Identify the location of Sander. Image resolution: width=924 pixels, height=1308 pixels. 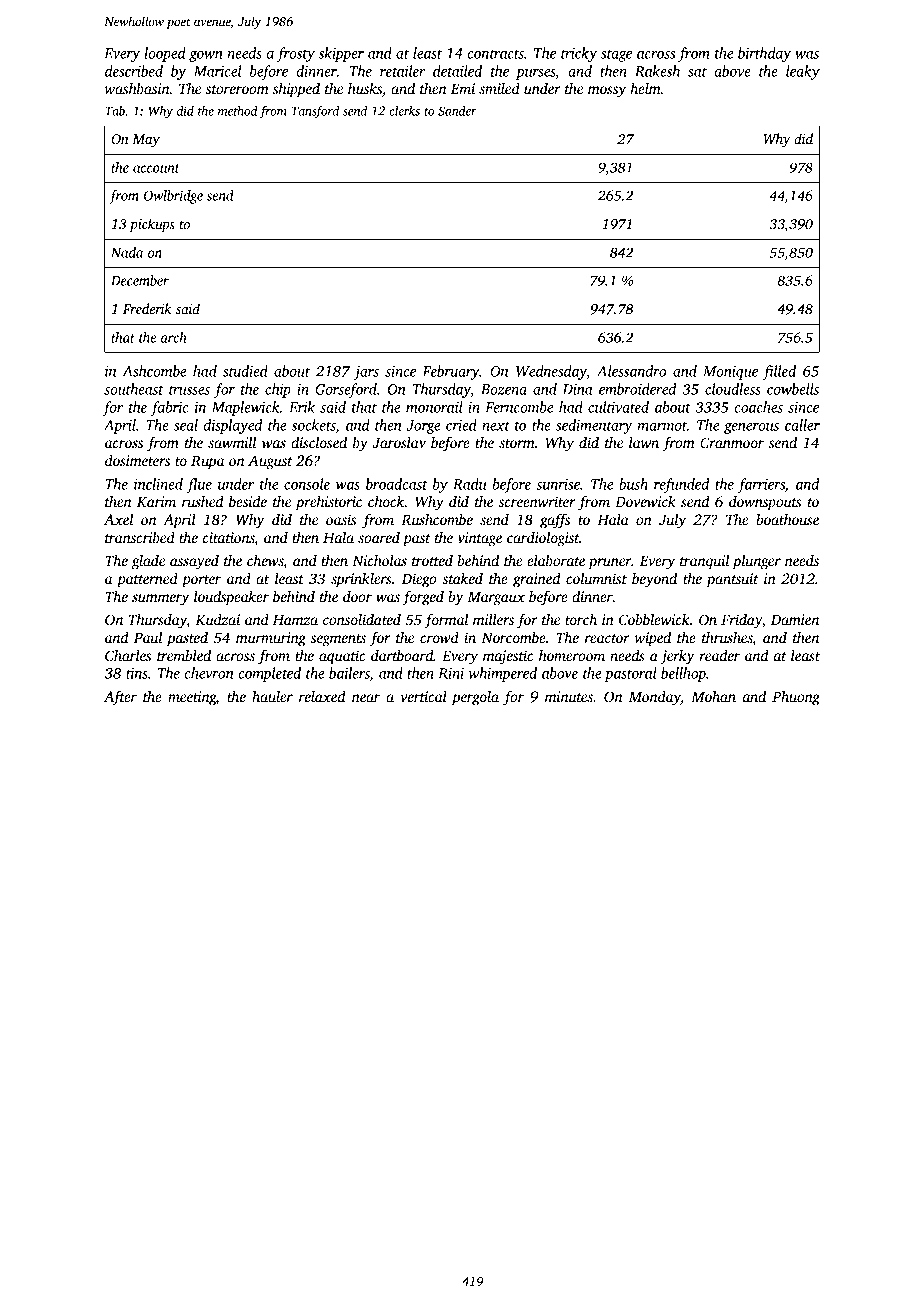
(457, 111).
